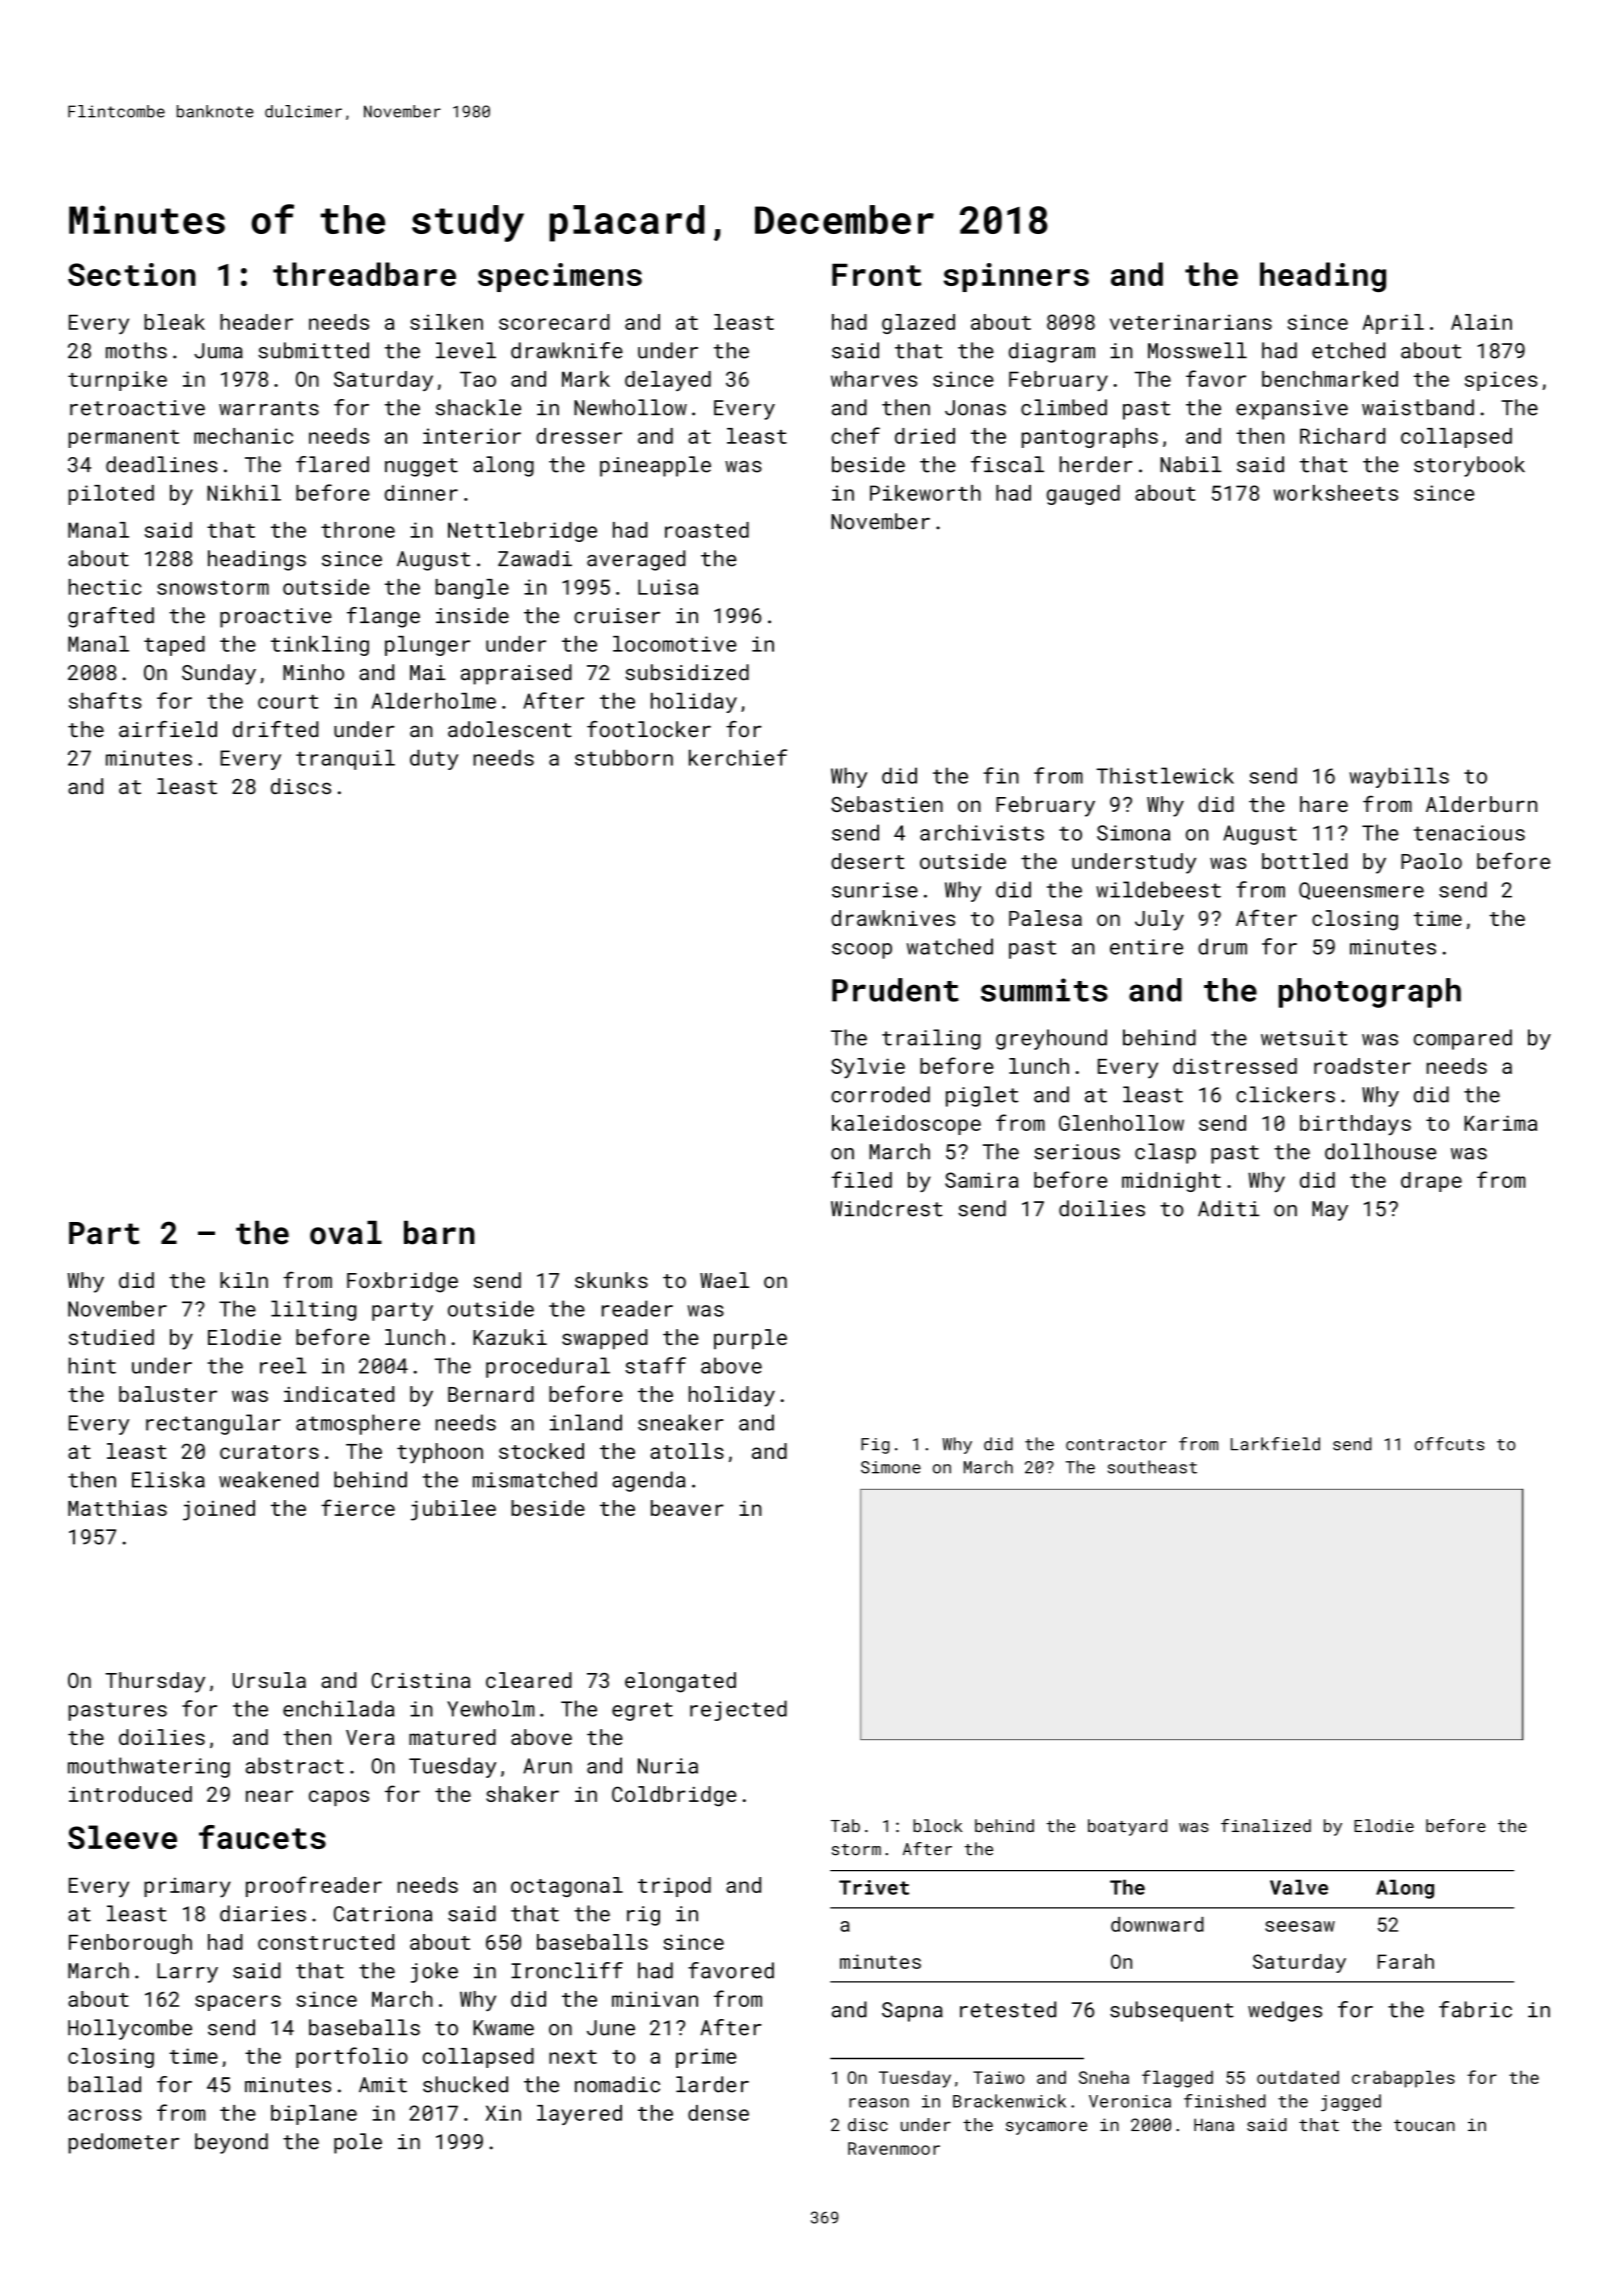  What do you see at coordinates (1500, 1123) in the screenshot?
I see `Karima` at bounding box center [1500, 1123].
